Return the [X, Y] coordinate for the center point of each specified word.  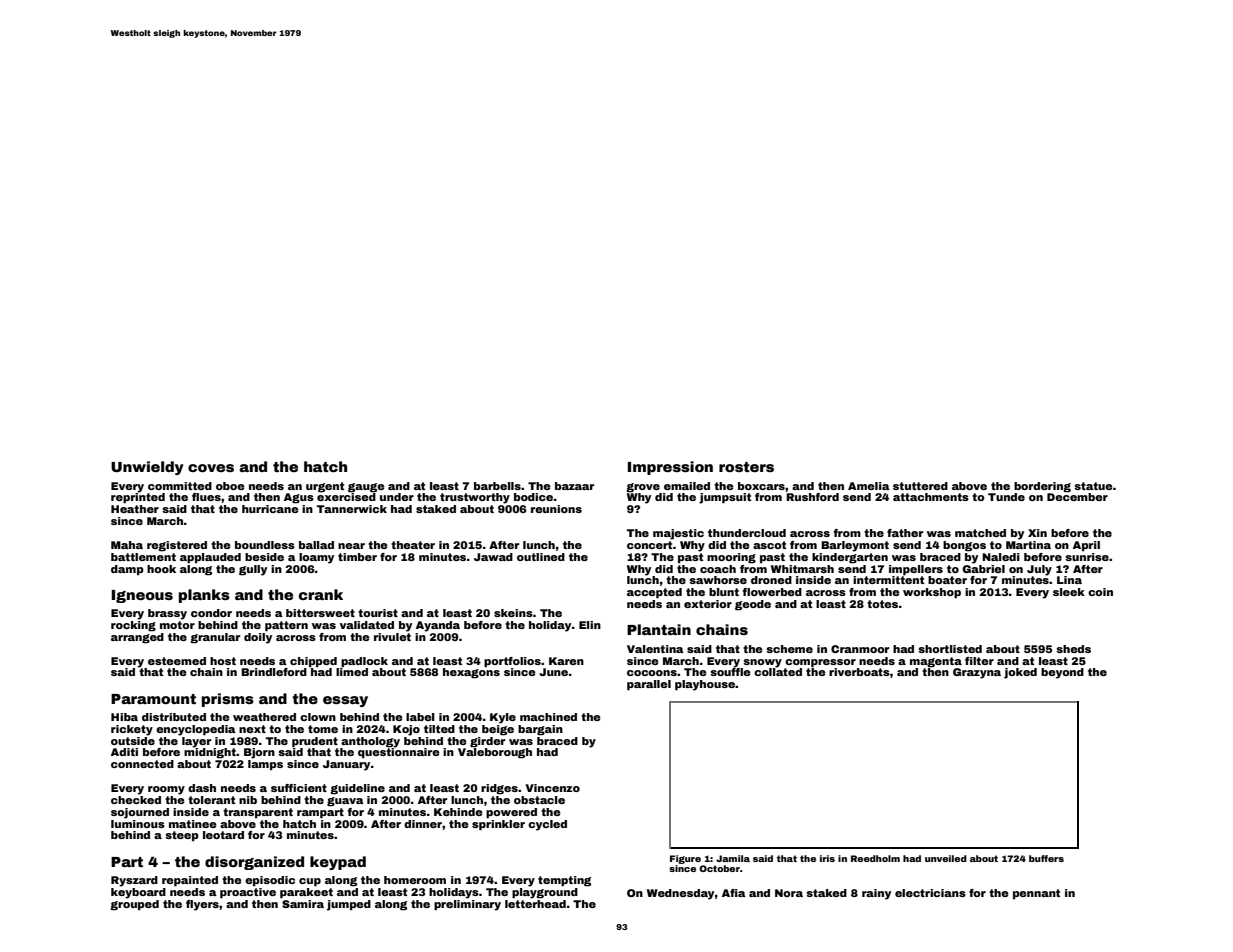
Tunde [1006, 497]
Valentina [655, 649]
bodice [533, 497]
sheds [1073, 649]
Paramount [153, 699]
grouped [134, 905]
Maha [127, 545]
